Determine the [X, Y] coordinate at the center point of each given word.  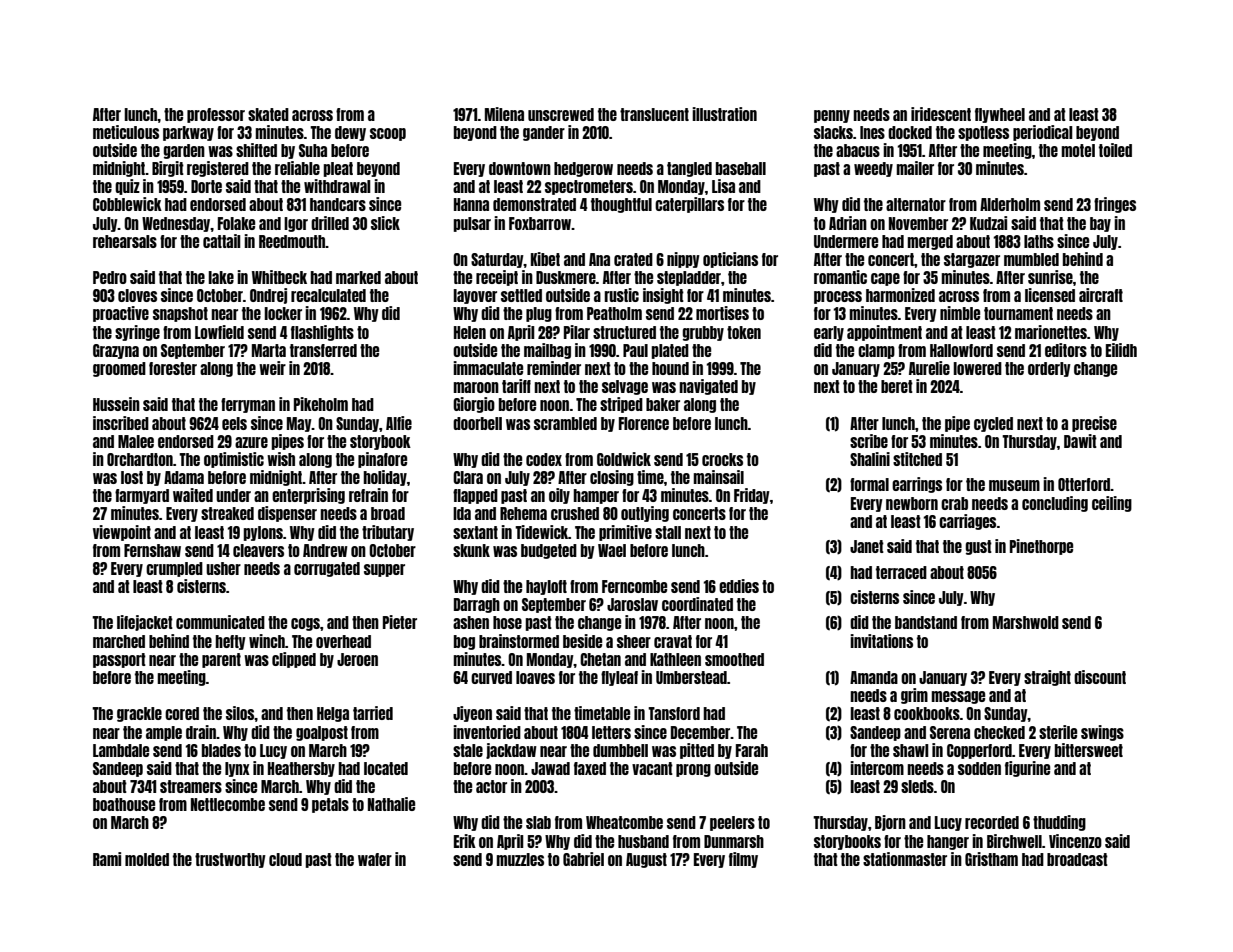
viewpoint [122, 533]
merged [930, 242]
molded [147, 859]
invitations [881, 641]
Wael [612, 550]
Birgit [168, 169]
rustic [621, 295]
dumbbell [620, 750]
